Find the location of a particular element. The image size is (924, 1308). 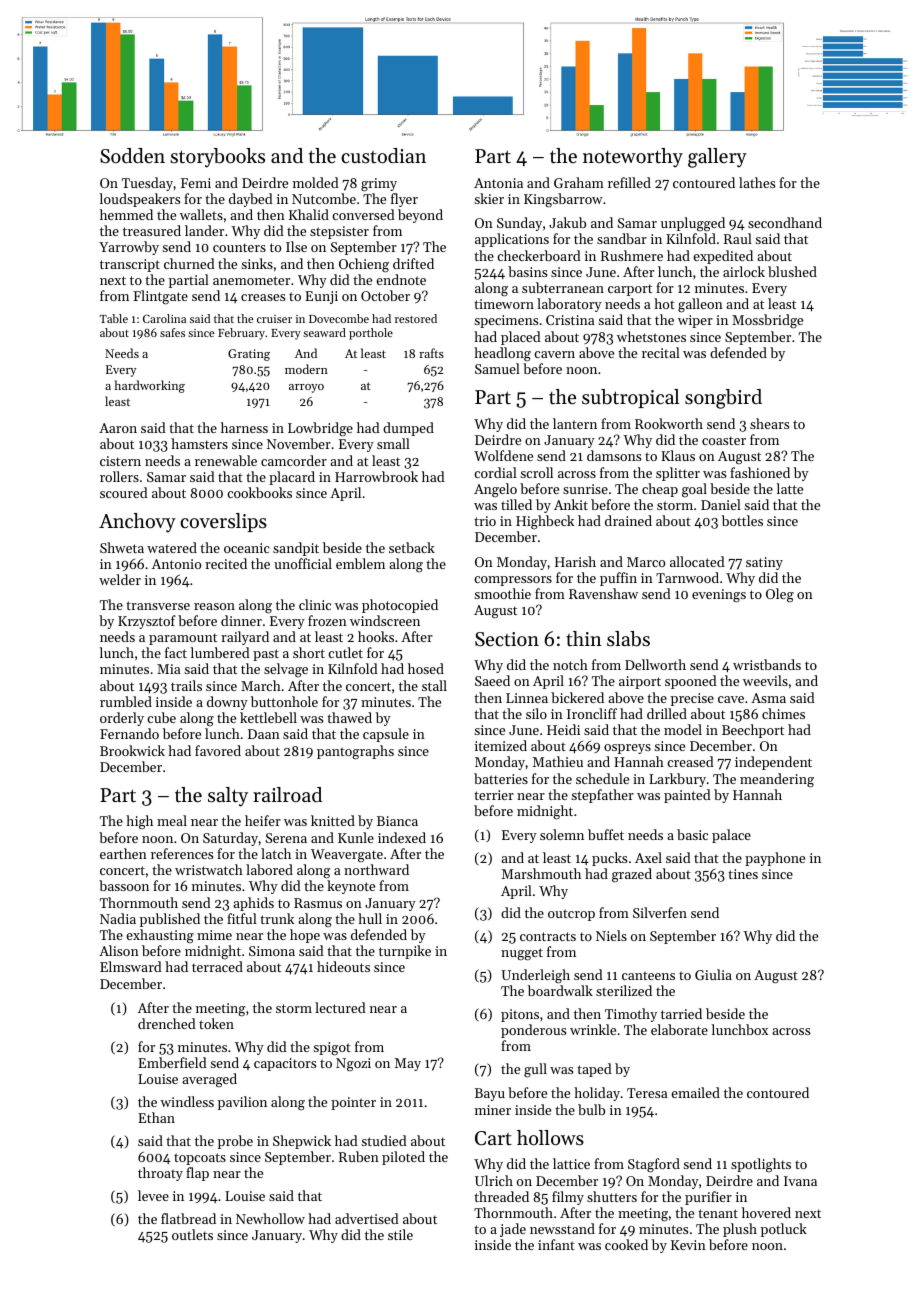

drenched is located at coordinates (167, 1023).
